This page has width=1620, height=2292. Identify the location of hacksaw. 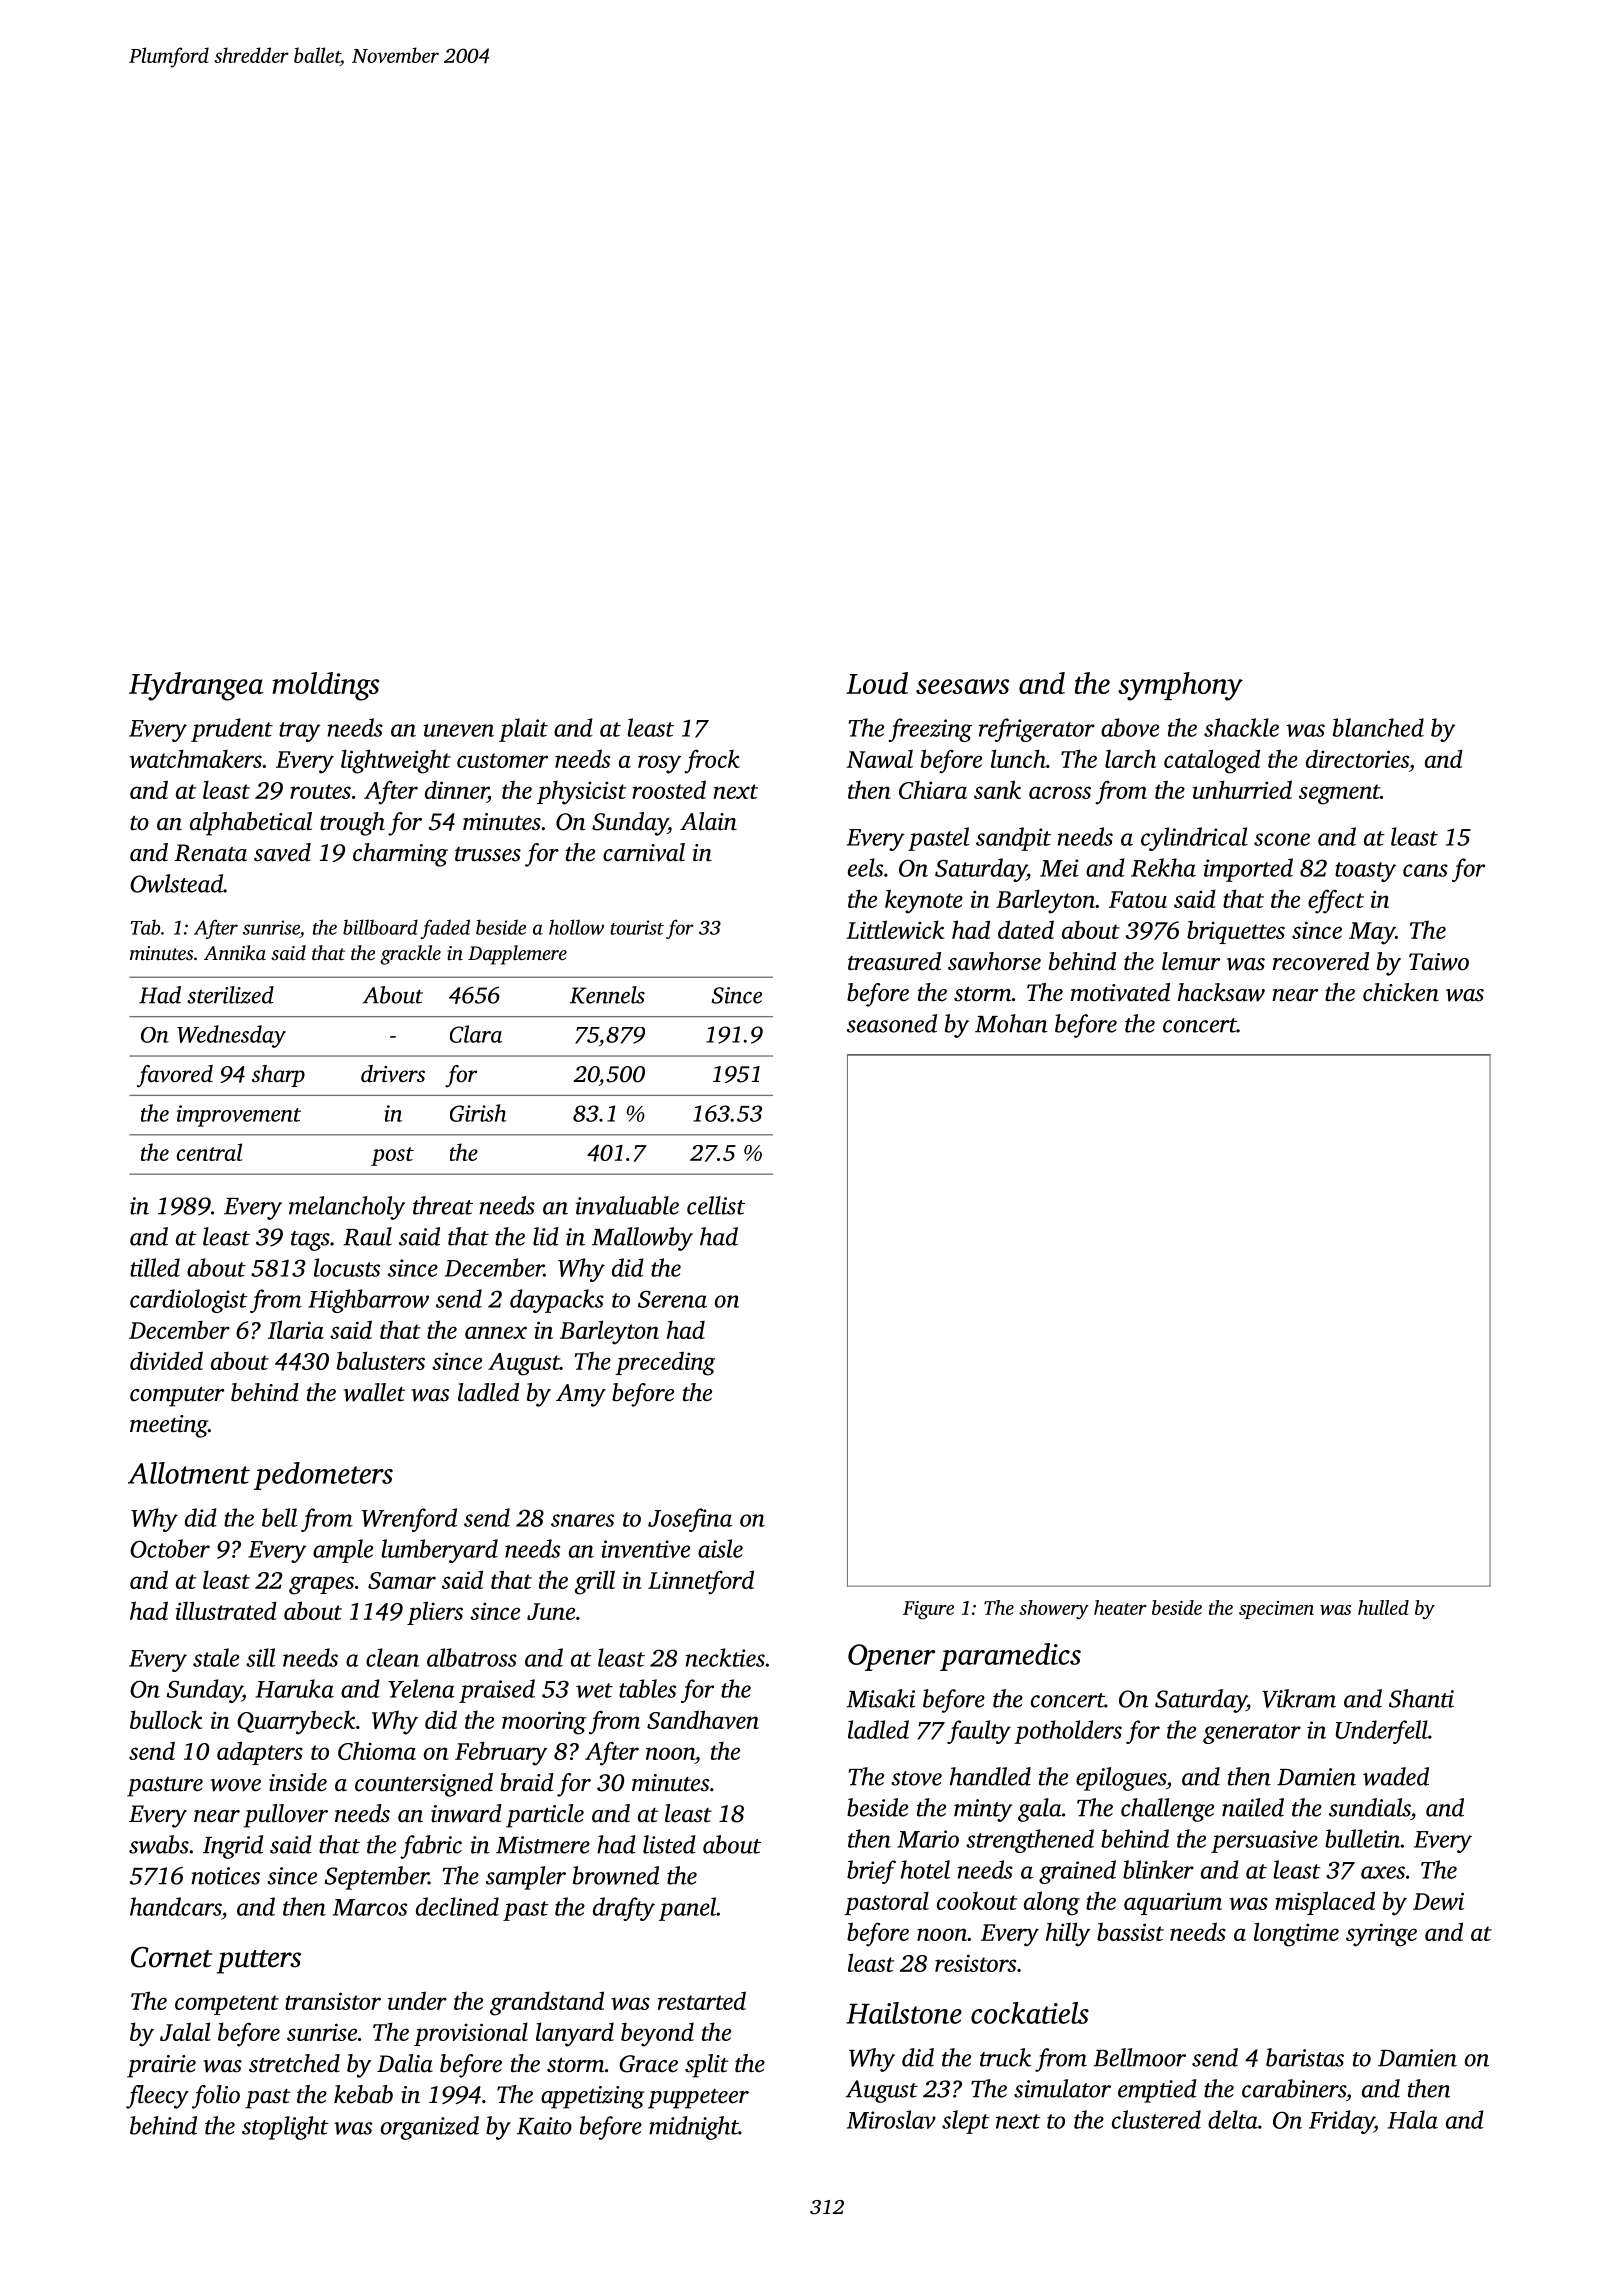
(1221, 992).
